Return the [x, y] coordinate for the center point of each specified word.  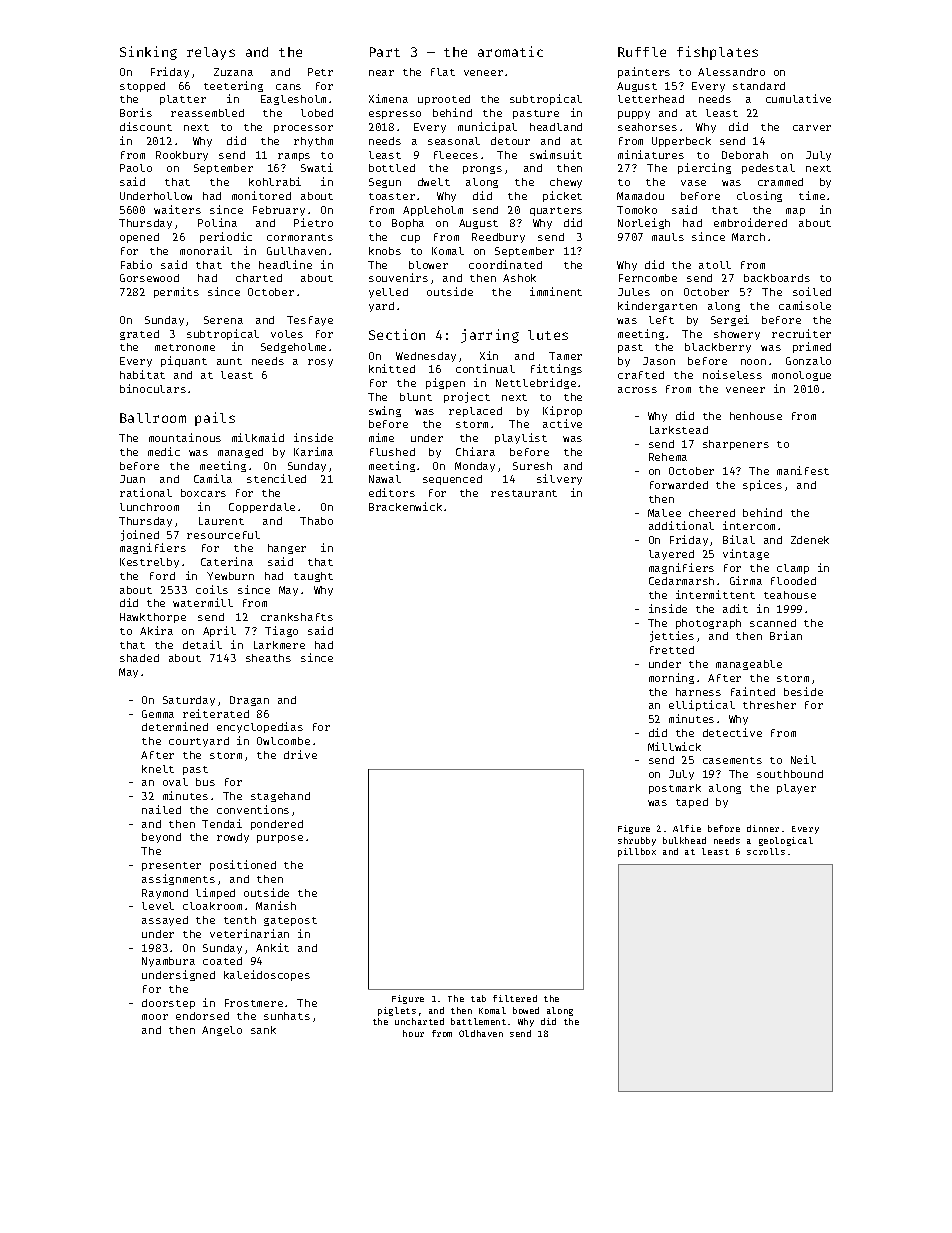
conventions [253, 809]
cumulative [798, 98]
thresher [769, 705]
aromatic [510, 51]
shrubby [637, 841]
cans [288, 87]
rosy [320, 363]
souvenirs [398, 277]
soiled [812, 291]
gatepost [290, 921]
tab [478, 998]
